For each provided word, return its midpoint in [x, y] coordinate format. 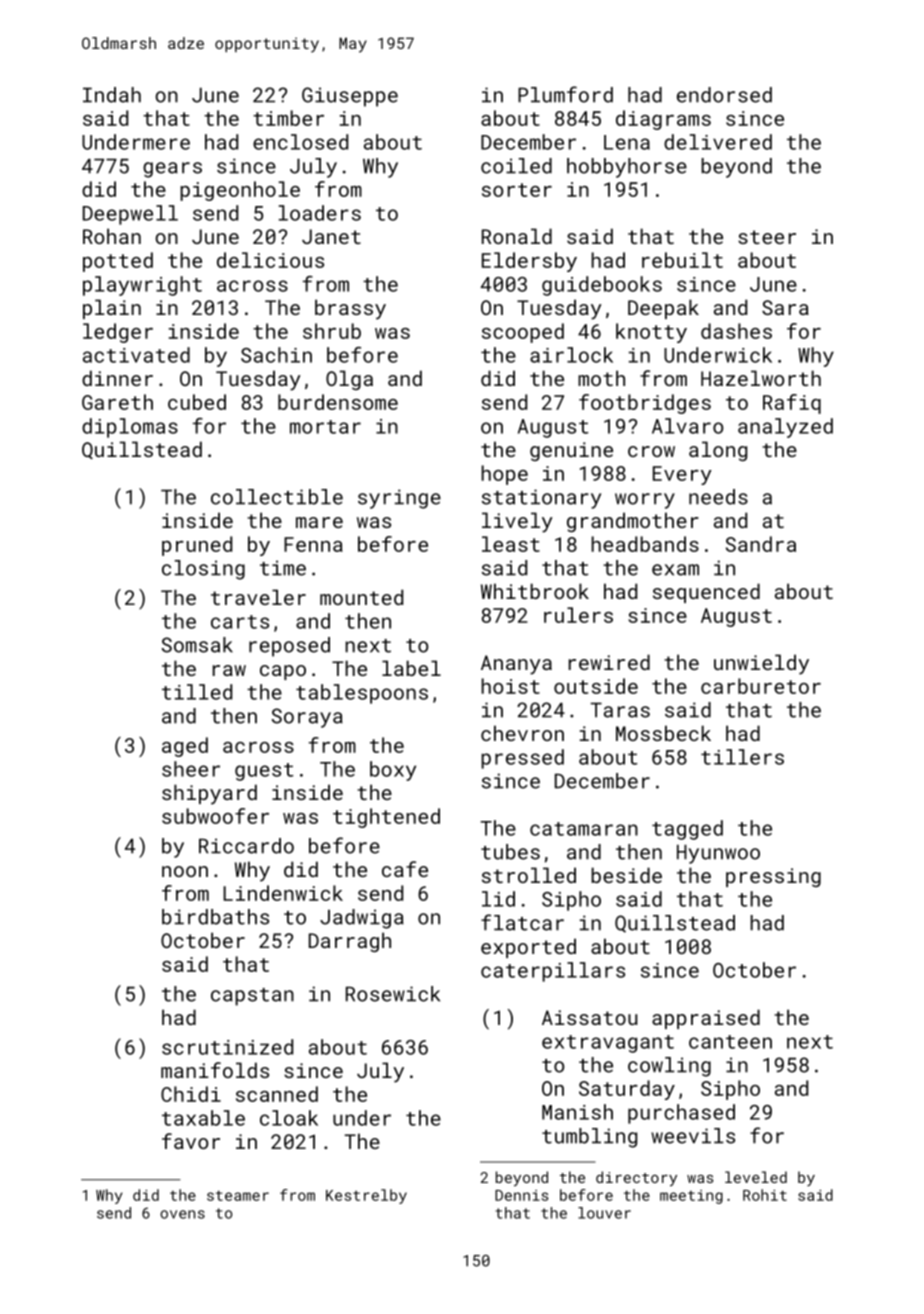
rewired [609, 662]
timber [288, 118]
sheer [191, 769]
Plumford [565, 94]
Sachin [276, 355]
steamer [238, 1195]
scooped [523, 333]
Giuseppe [350, 97]
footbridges [645, 404]
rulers [578, 615]
